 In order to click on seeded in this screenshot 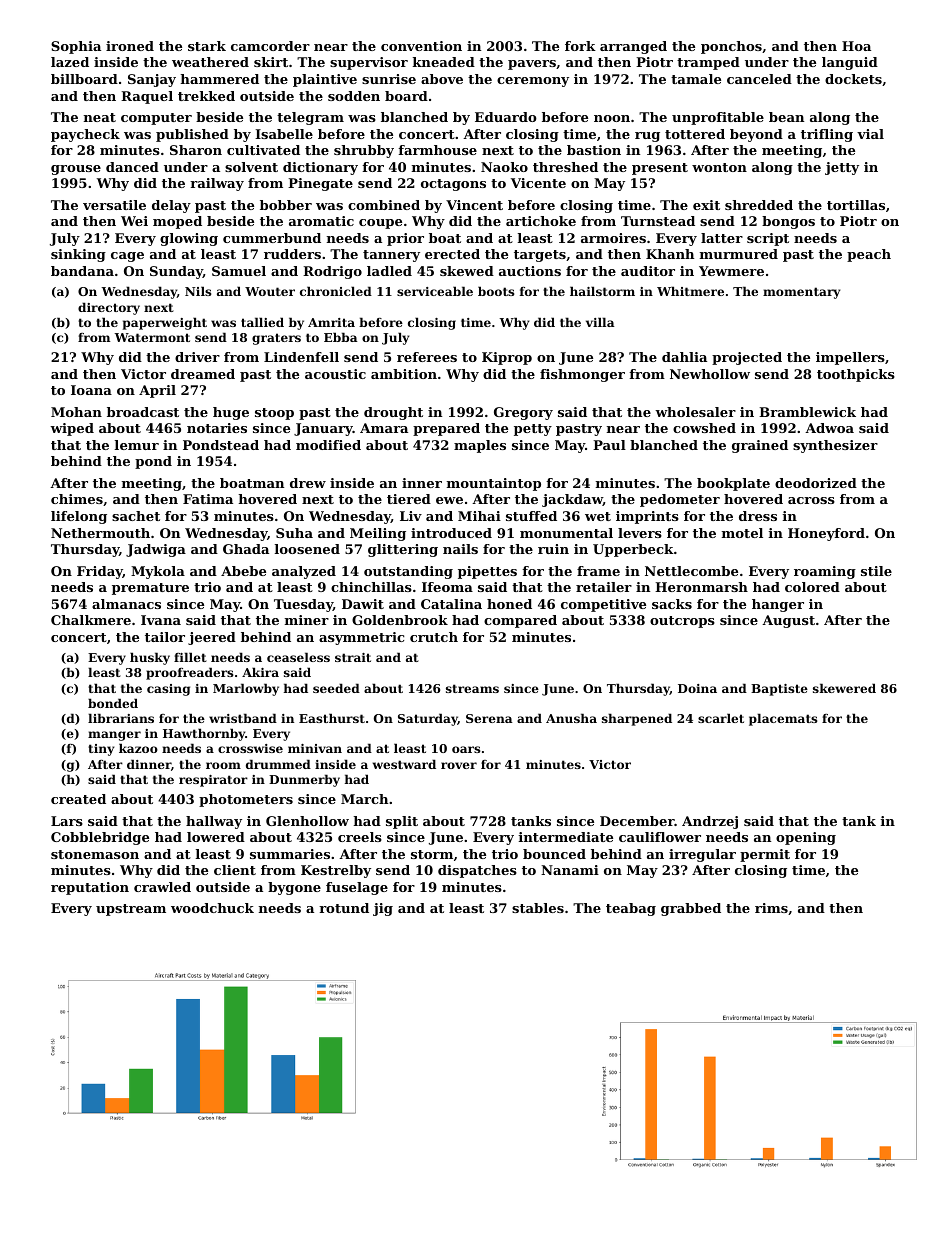, I will do `click(336, 688)`.
